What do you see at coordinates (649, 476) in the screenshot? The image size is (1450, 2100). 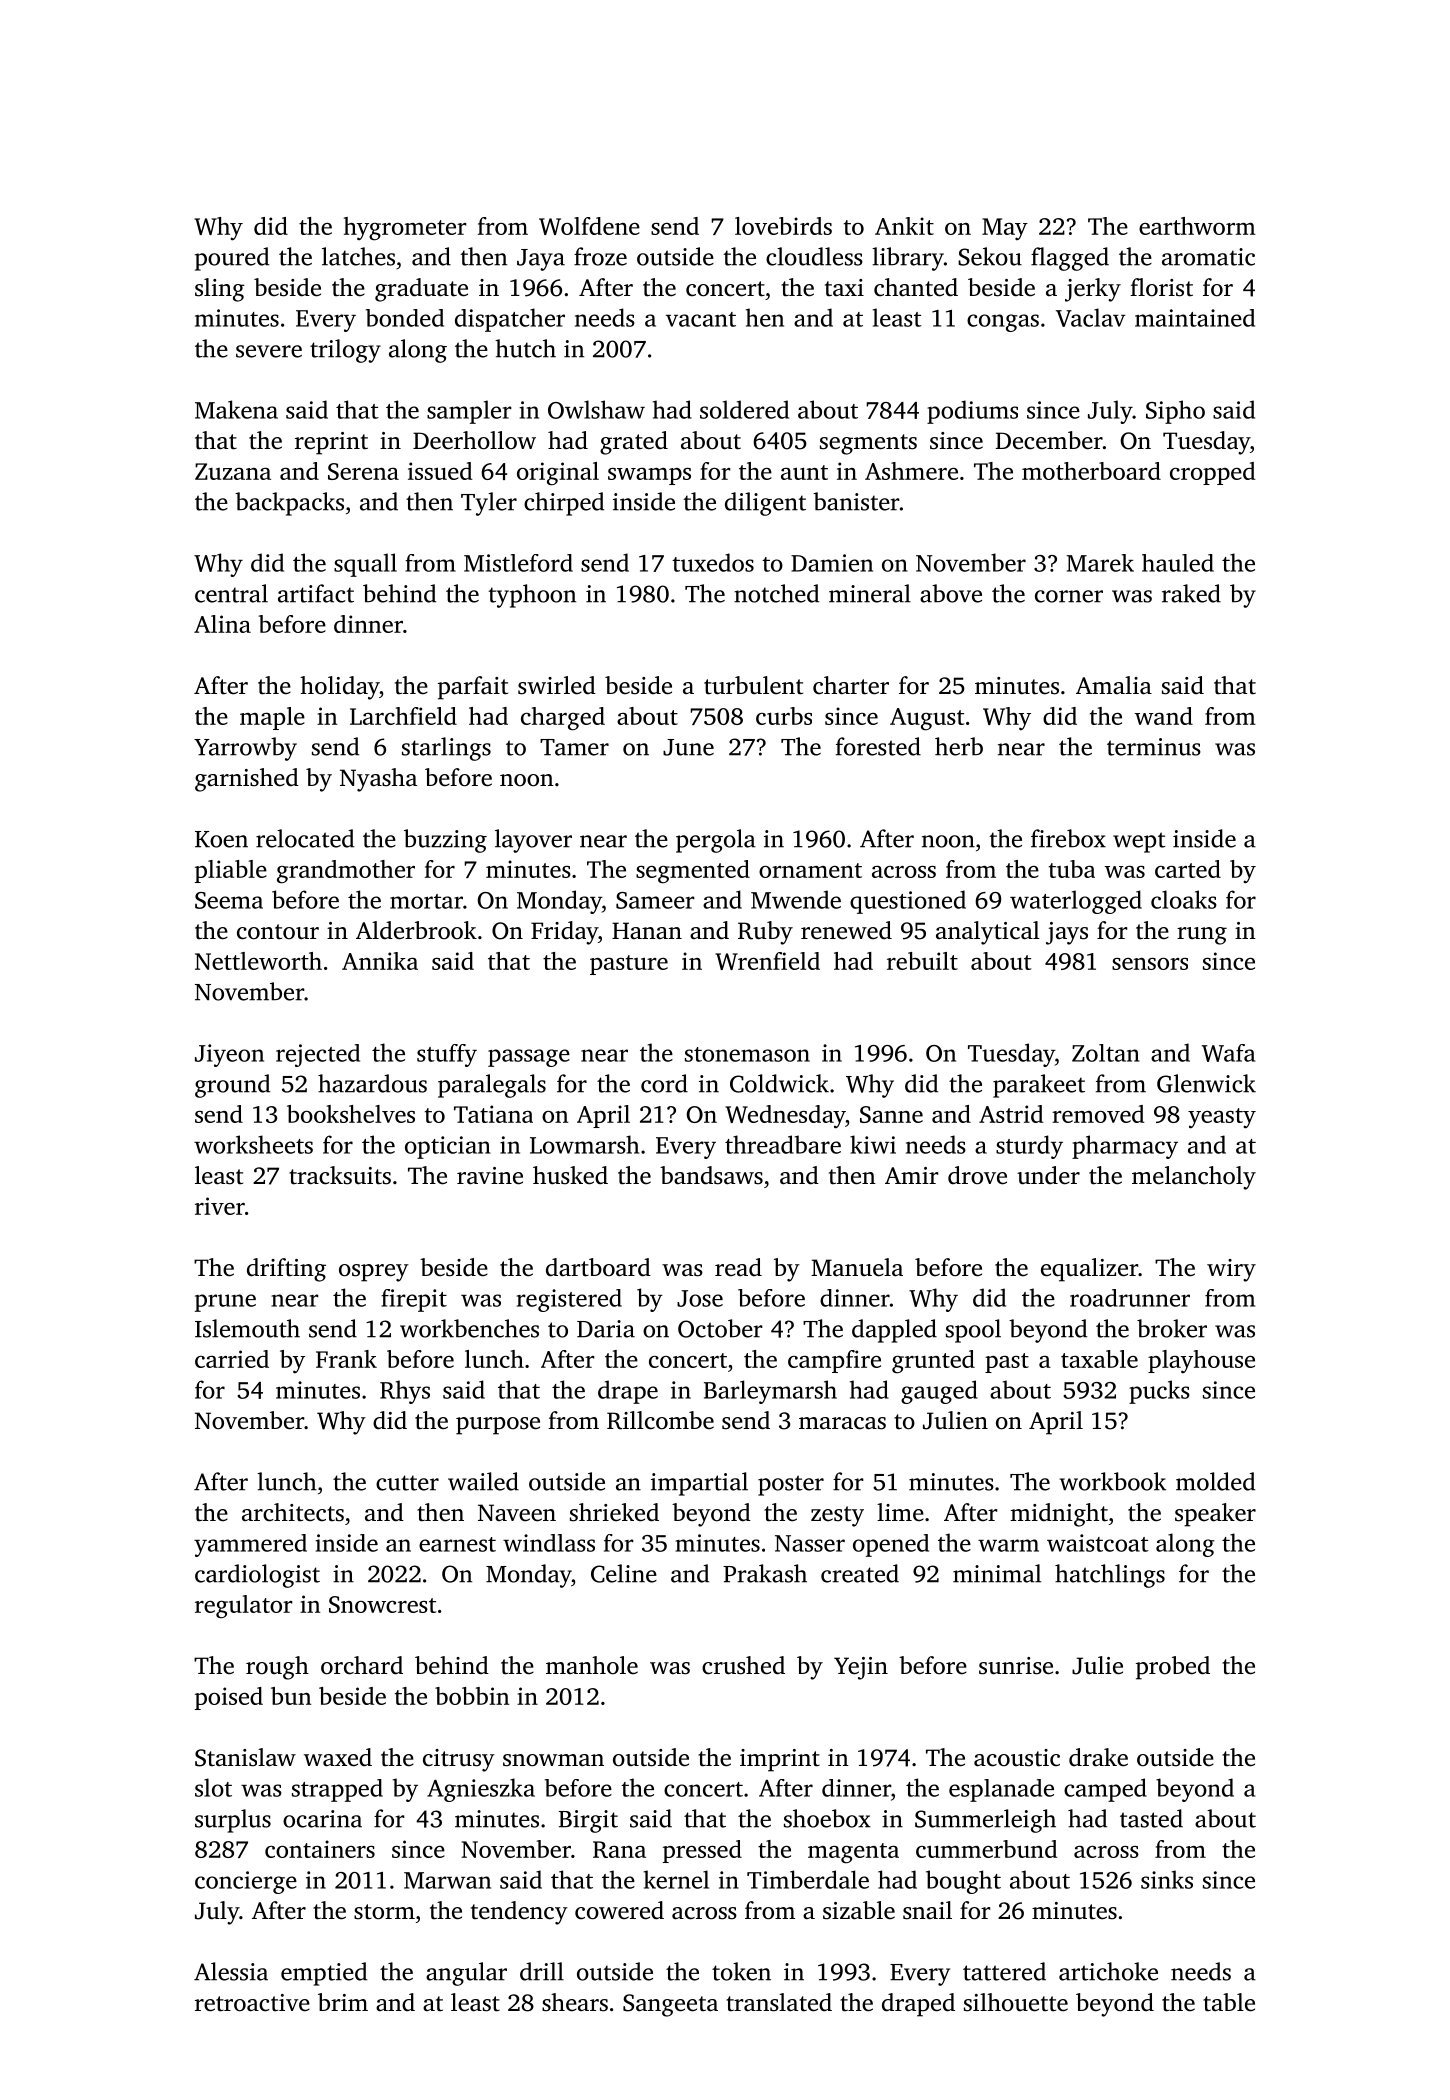 I see `swamps` at bounding box center [649, 476].
